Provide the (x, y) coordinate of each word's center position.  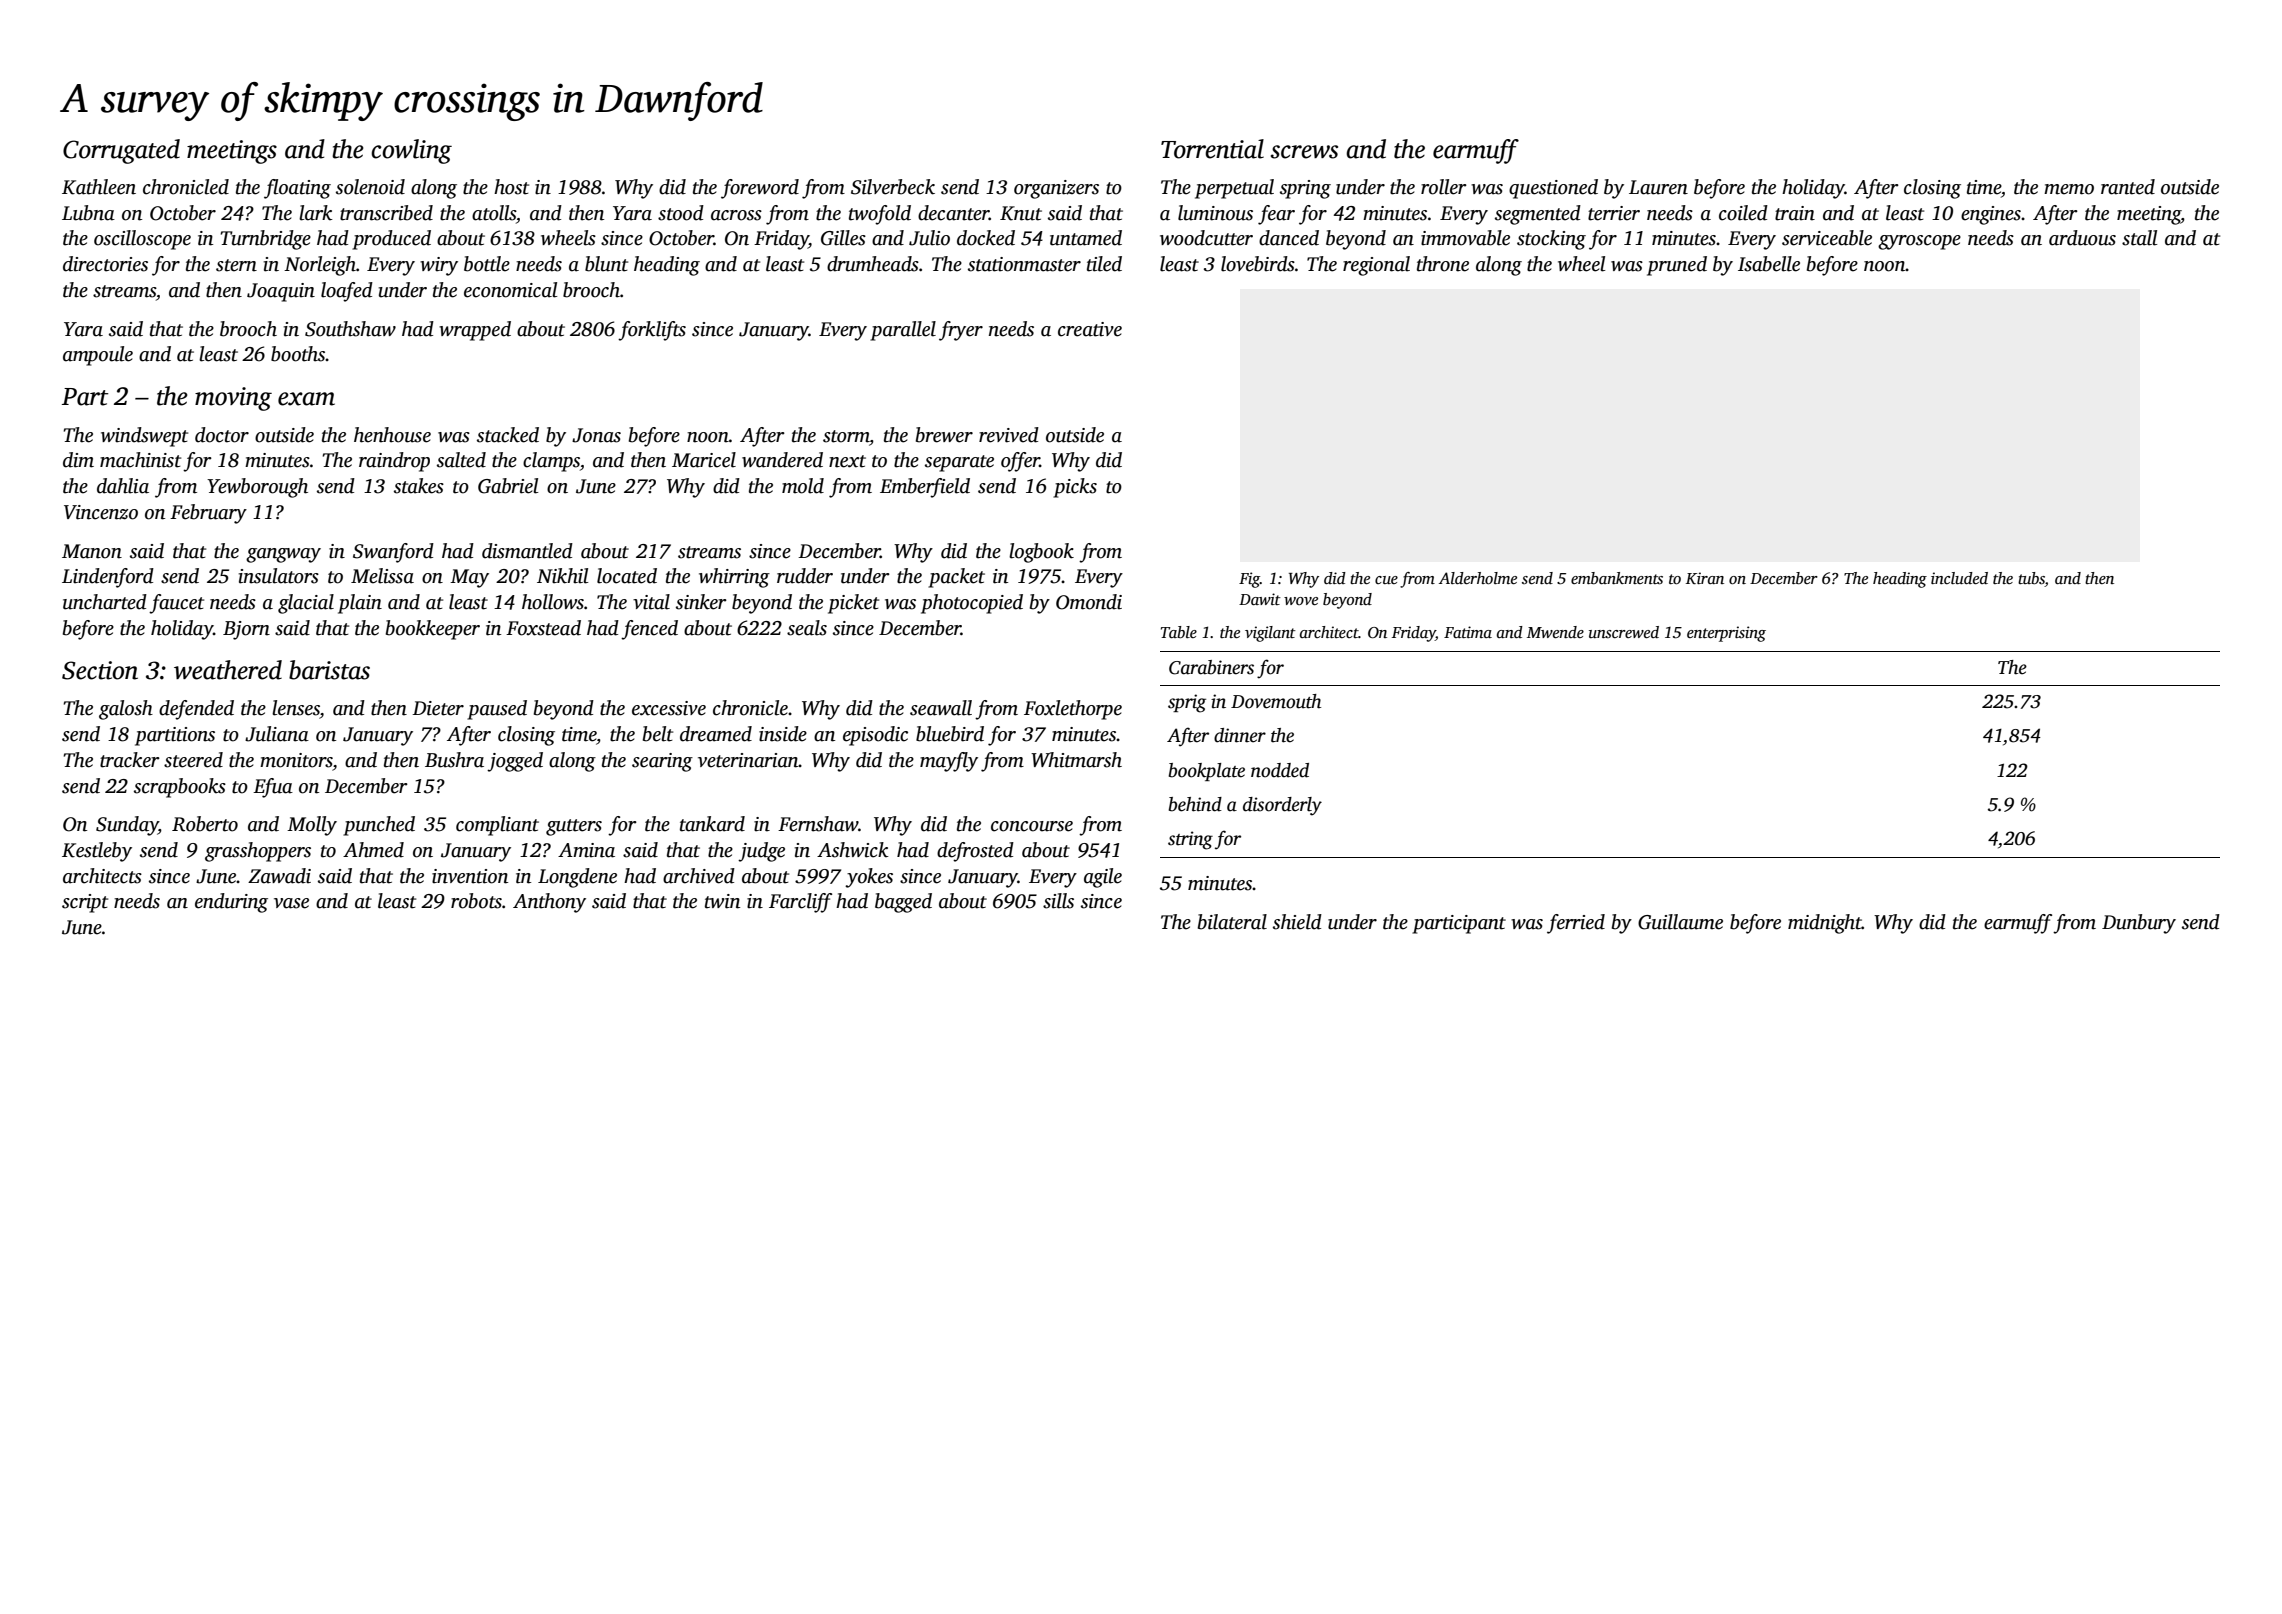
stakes (419, 486)
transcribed (386, 213)
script (85, 903)
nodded (1280, 770)
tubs (2031, 579)
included (1959, 578)
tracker (130, 760)
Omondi (1089, 602)
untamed (1086, 238)
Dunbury (2139, 924)
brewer (944, 435)
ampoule (98, 356)
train (1795, 213)
